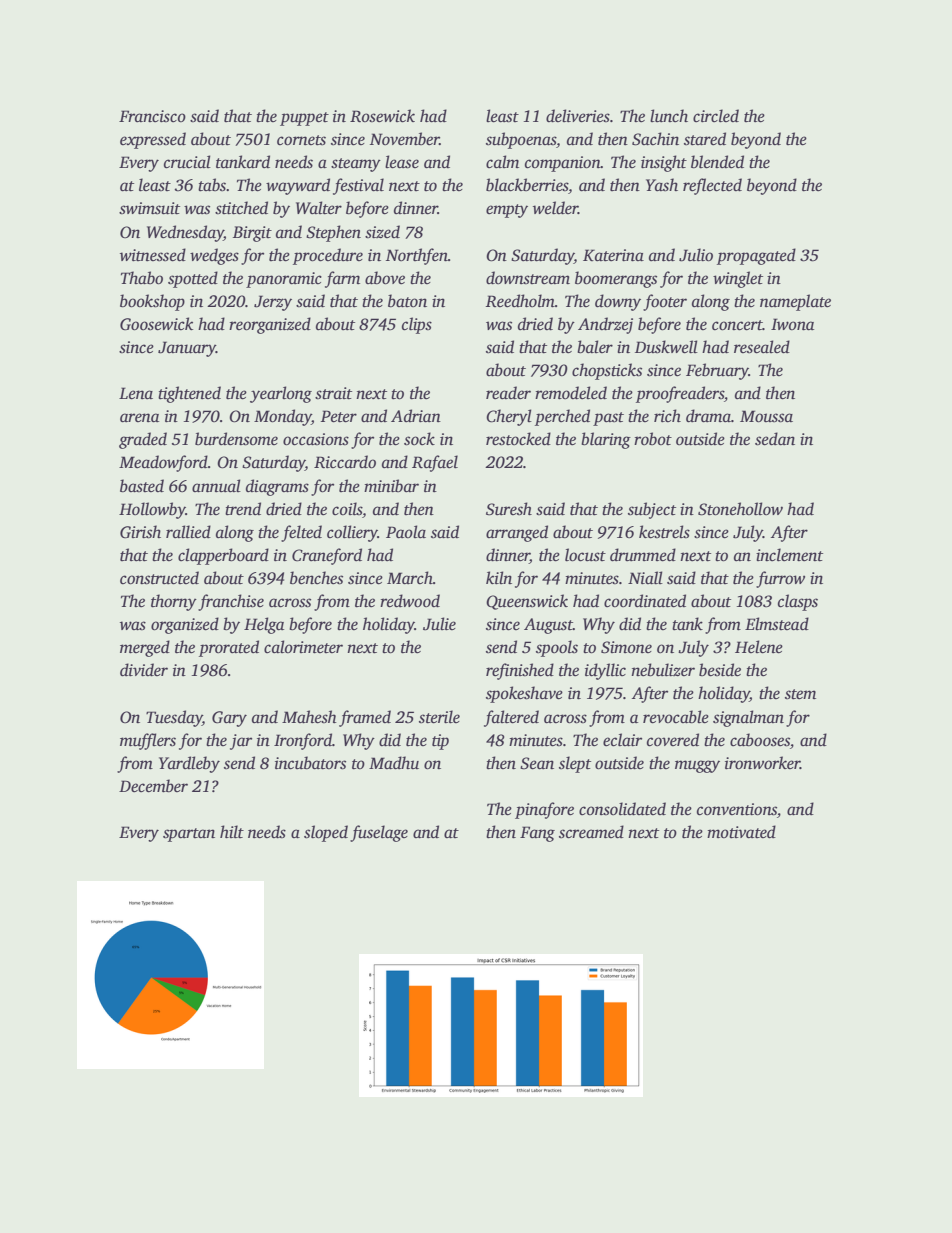 This document has width=952, height=1233. What do you see at coordinates (156, 324) in the document?
I see `Goosewick` at bounding box center [156, 324].
